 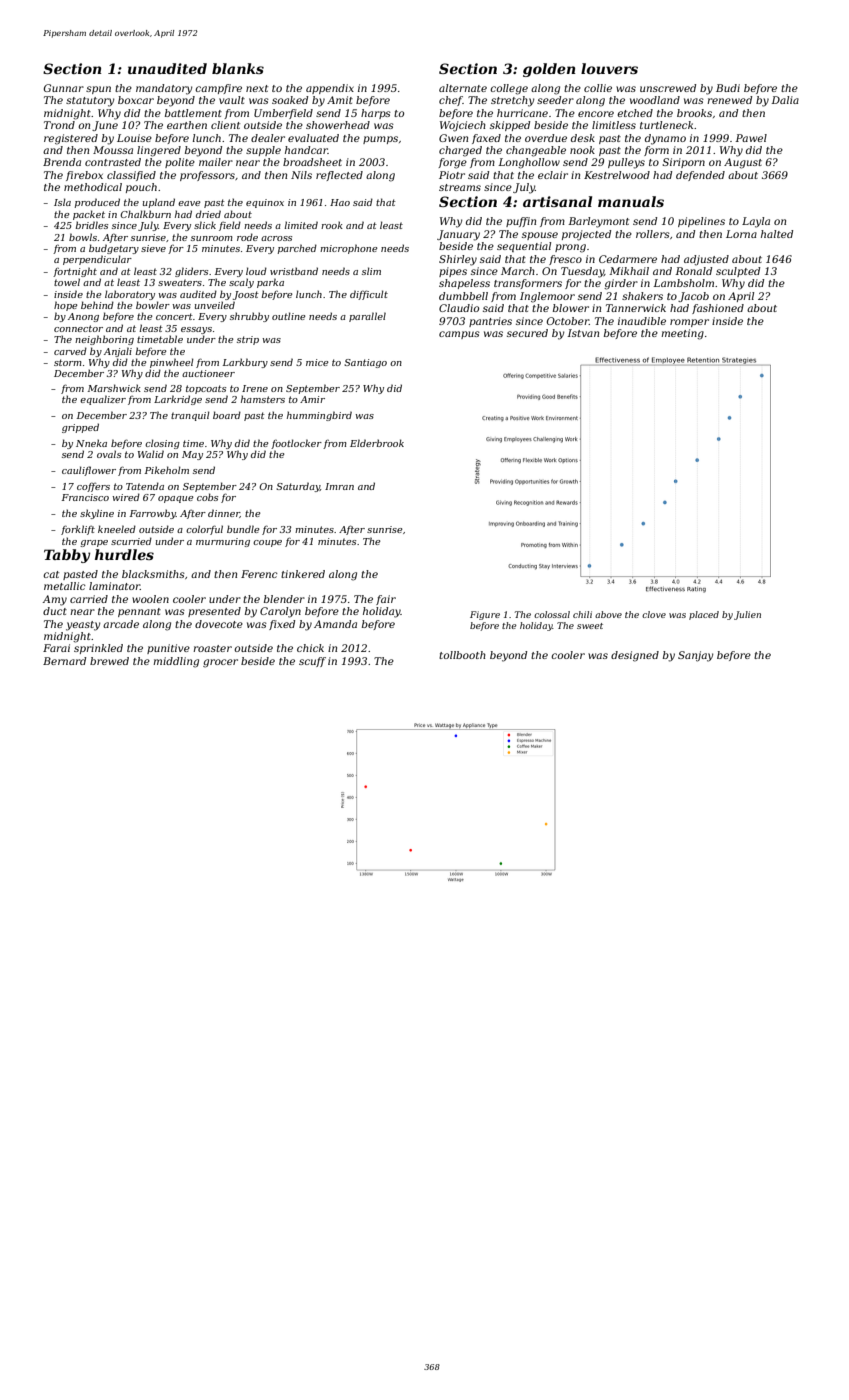 I want to click on placed, so click(x=704, y=615).
